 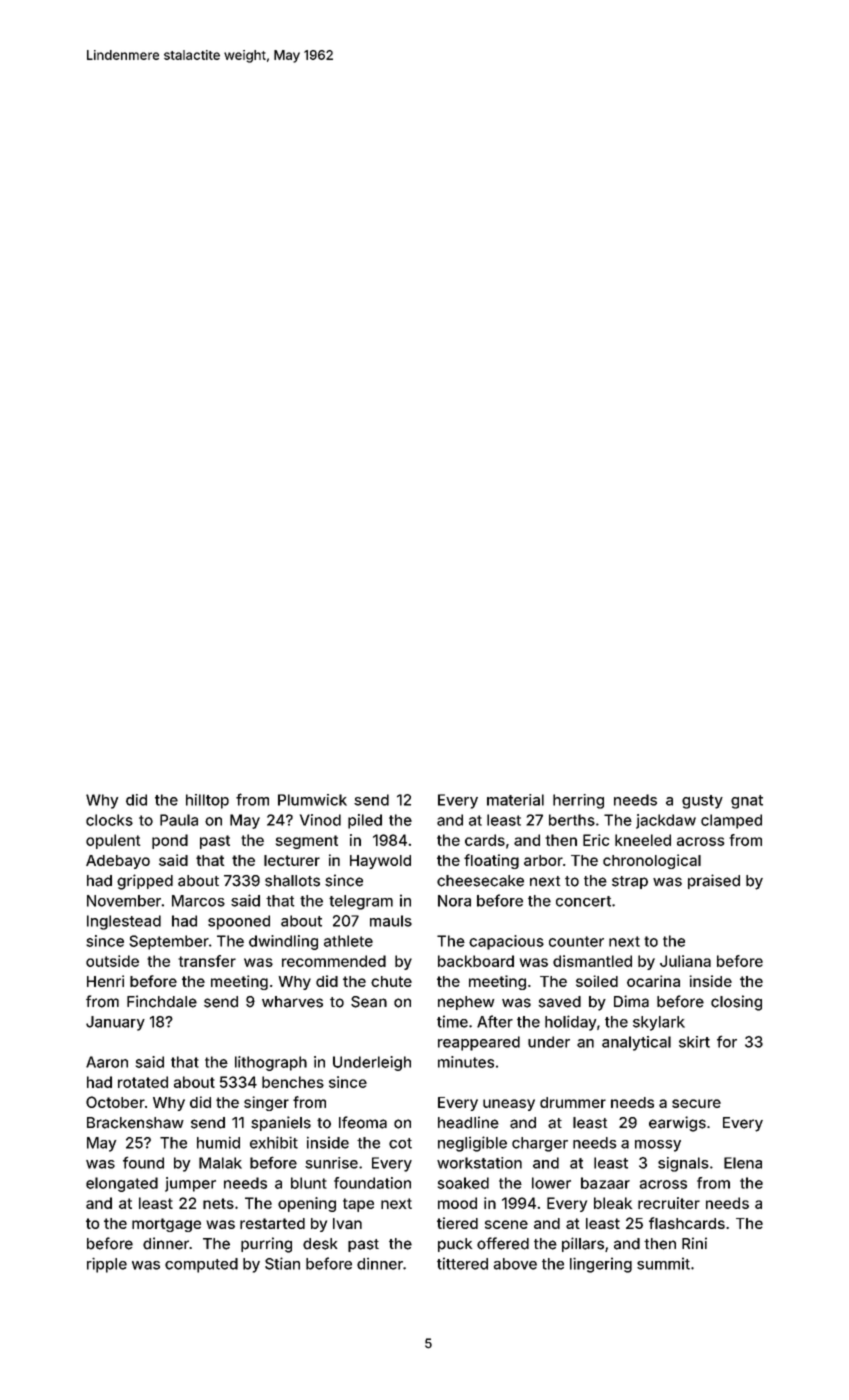 I want to click on tittered, so click(x=462, y=1263).
